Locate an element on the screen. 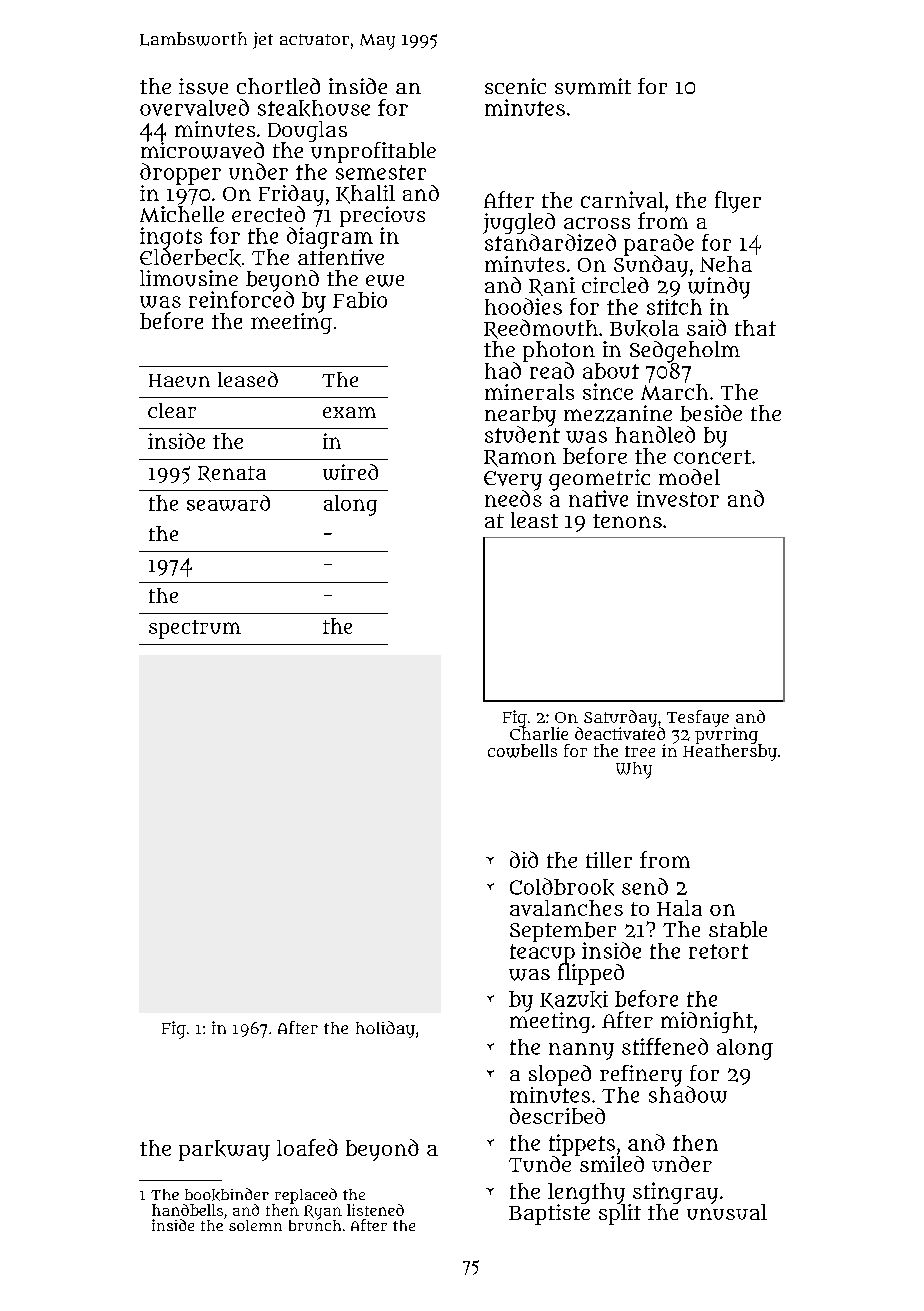  tiller is located at coordinates (609, 860).
